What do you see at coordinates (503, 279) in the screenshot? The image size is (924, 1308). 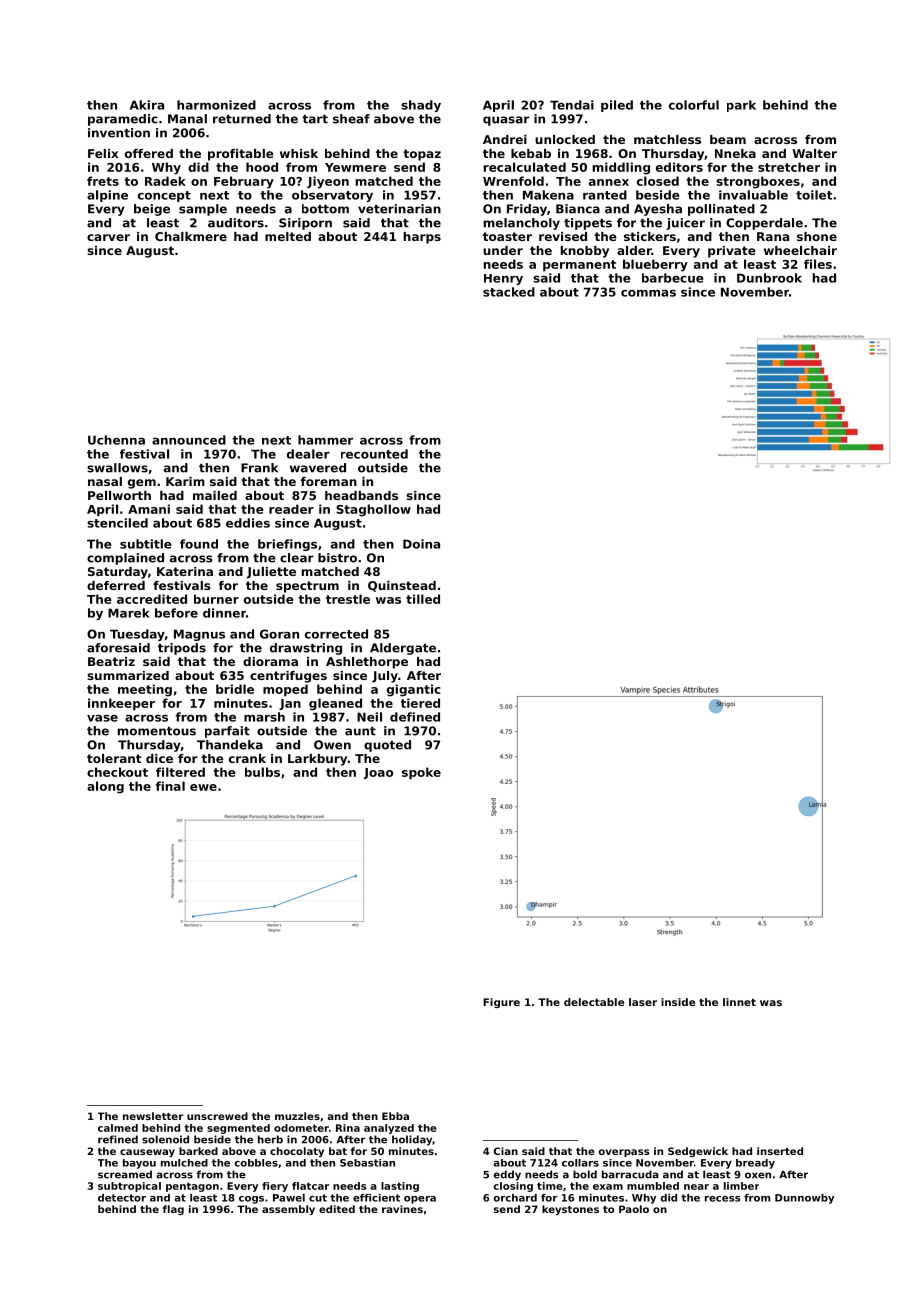 I see `Henry` at bounding box center [503, 279].
